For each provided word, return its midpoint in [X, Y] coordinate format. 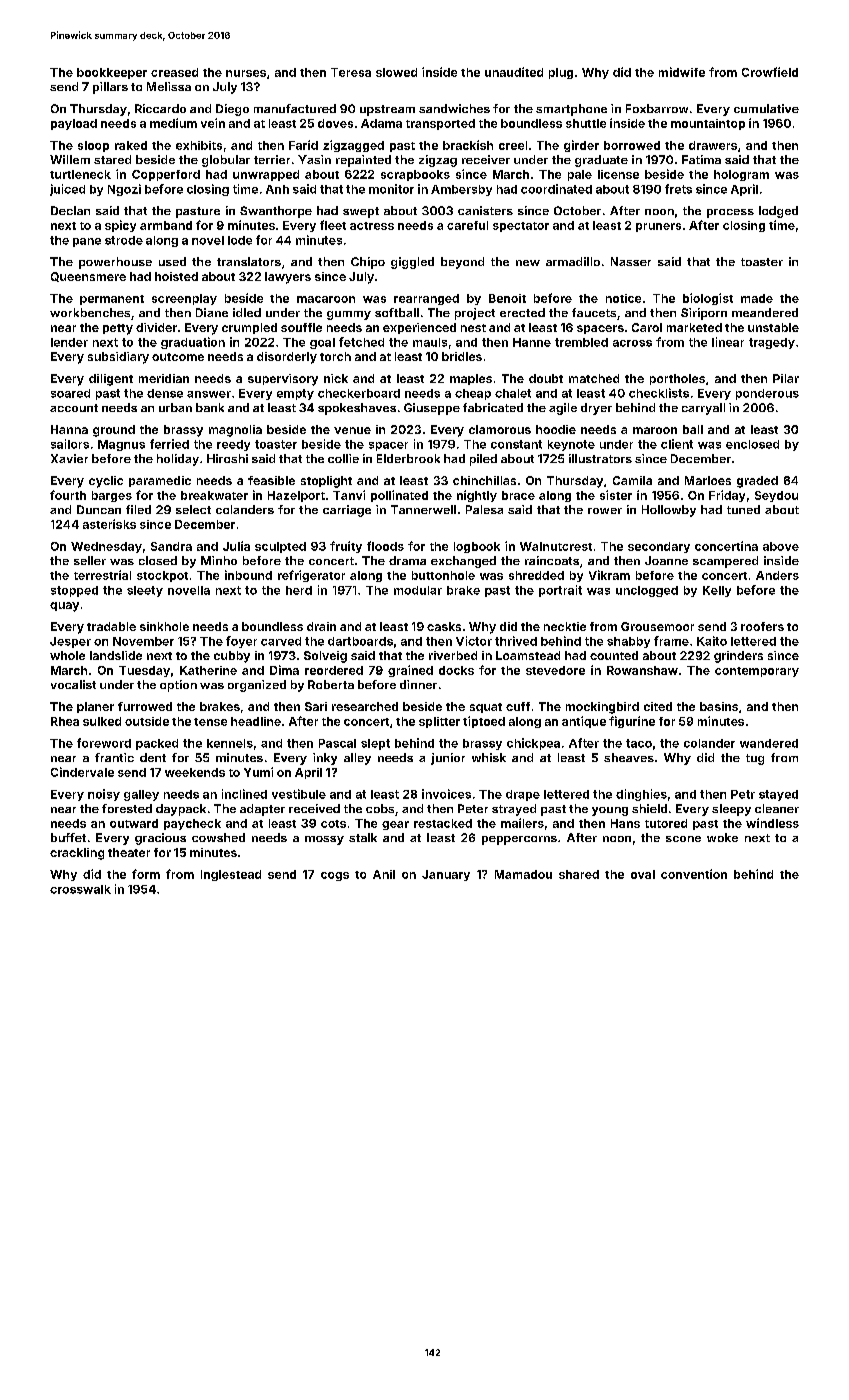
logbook [477, 547]
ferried [169, 444]
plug [561, 73]
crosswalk [80, 889]
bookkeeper [112, 73]
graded [757, 482]
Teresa [351, 72]
